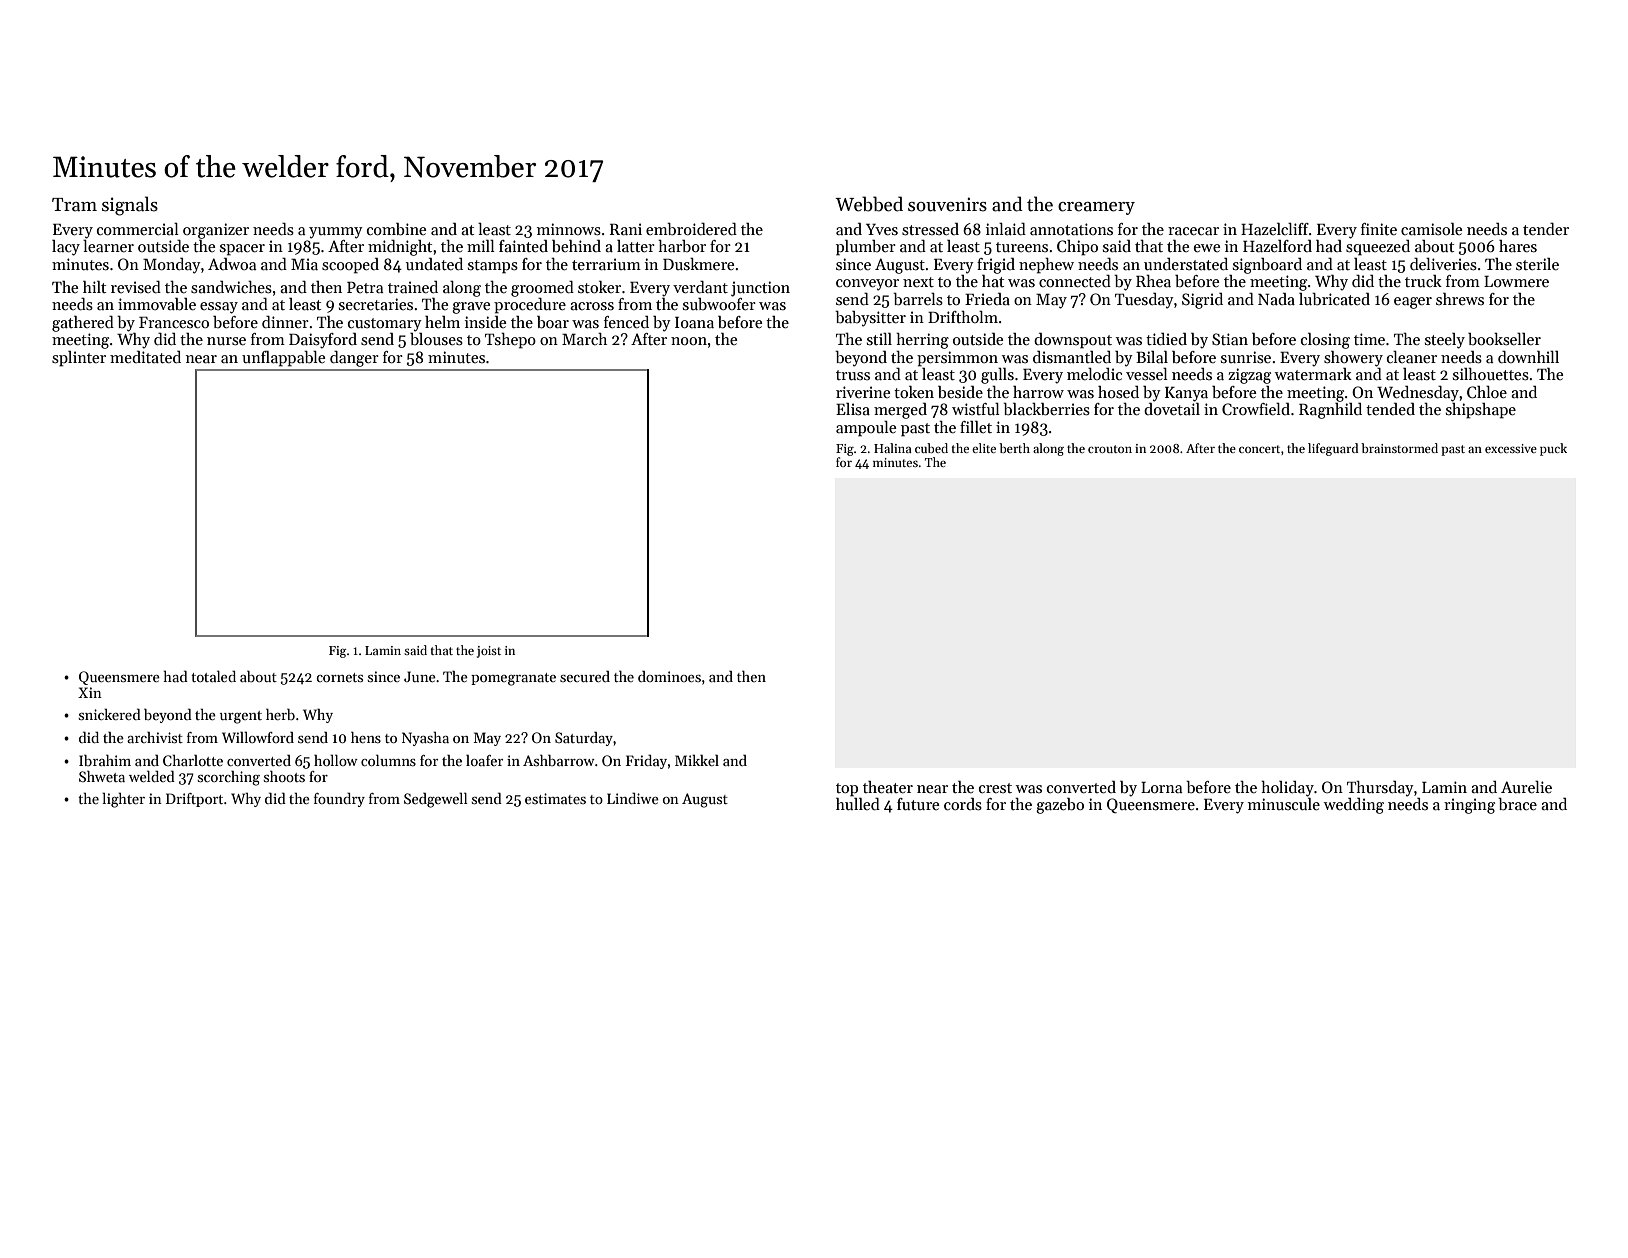  What do you see at coordinates (1553, 449) in the image?
I see `puck` at bounding box center [1553, 449].
